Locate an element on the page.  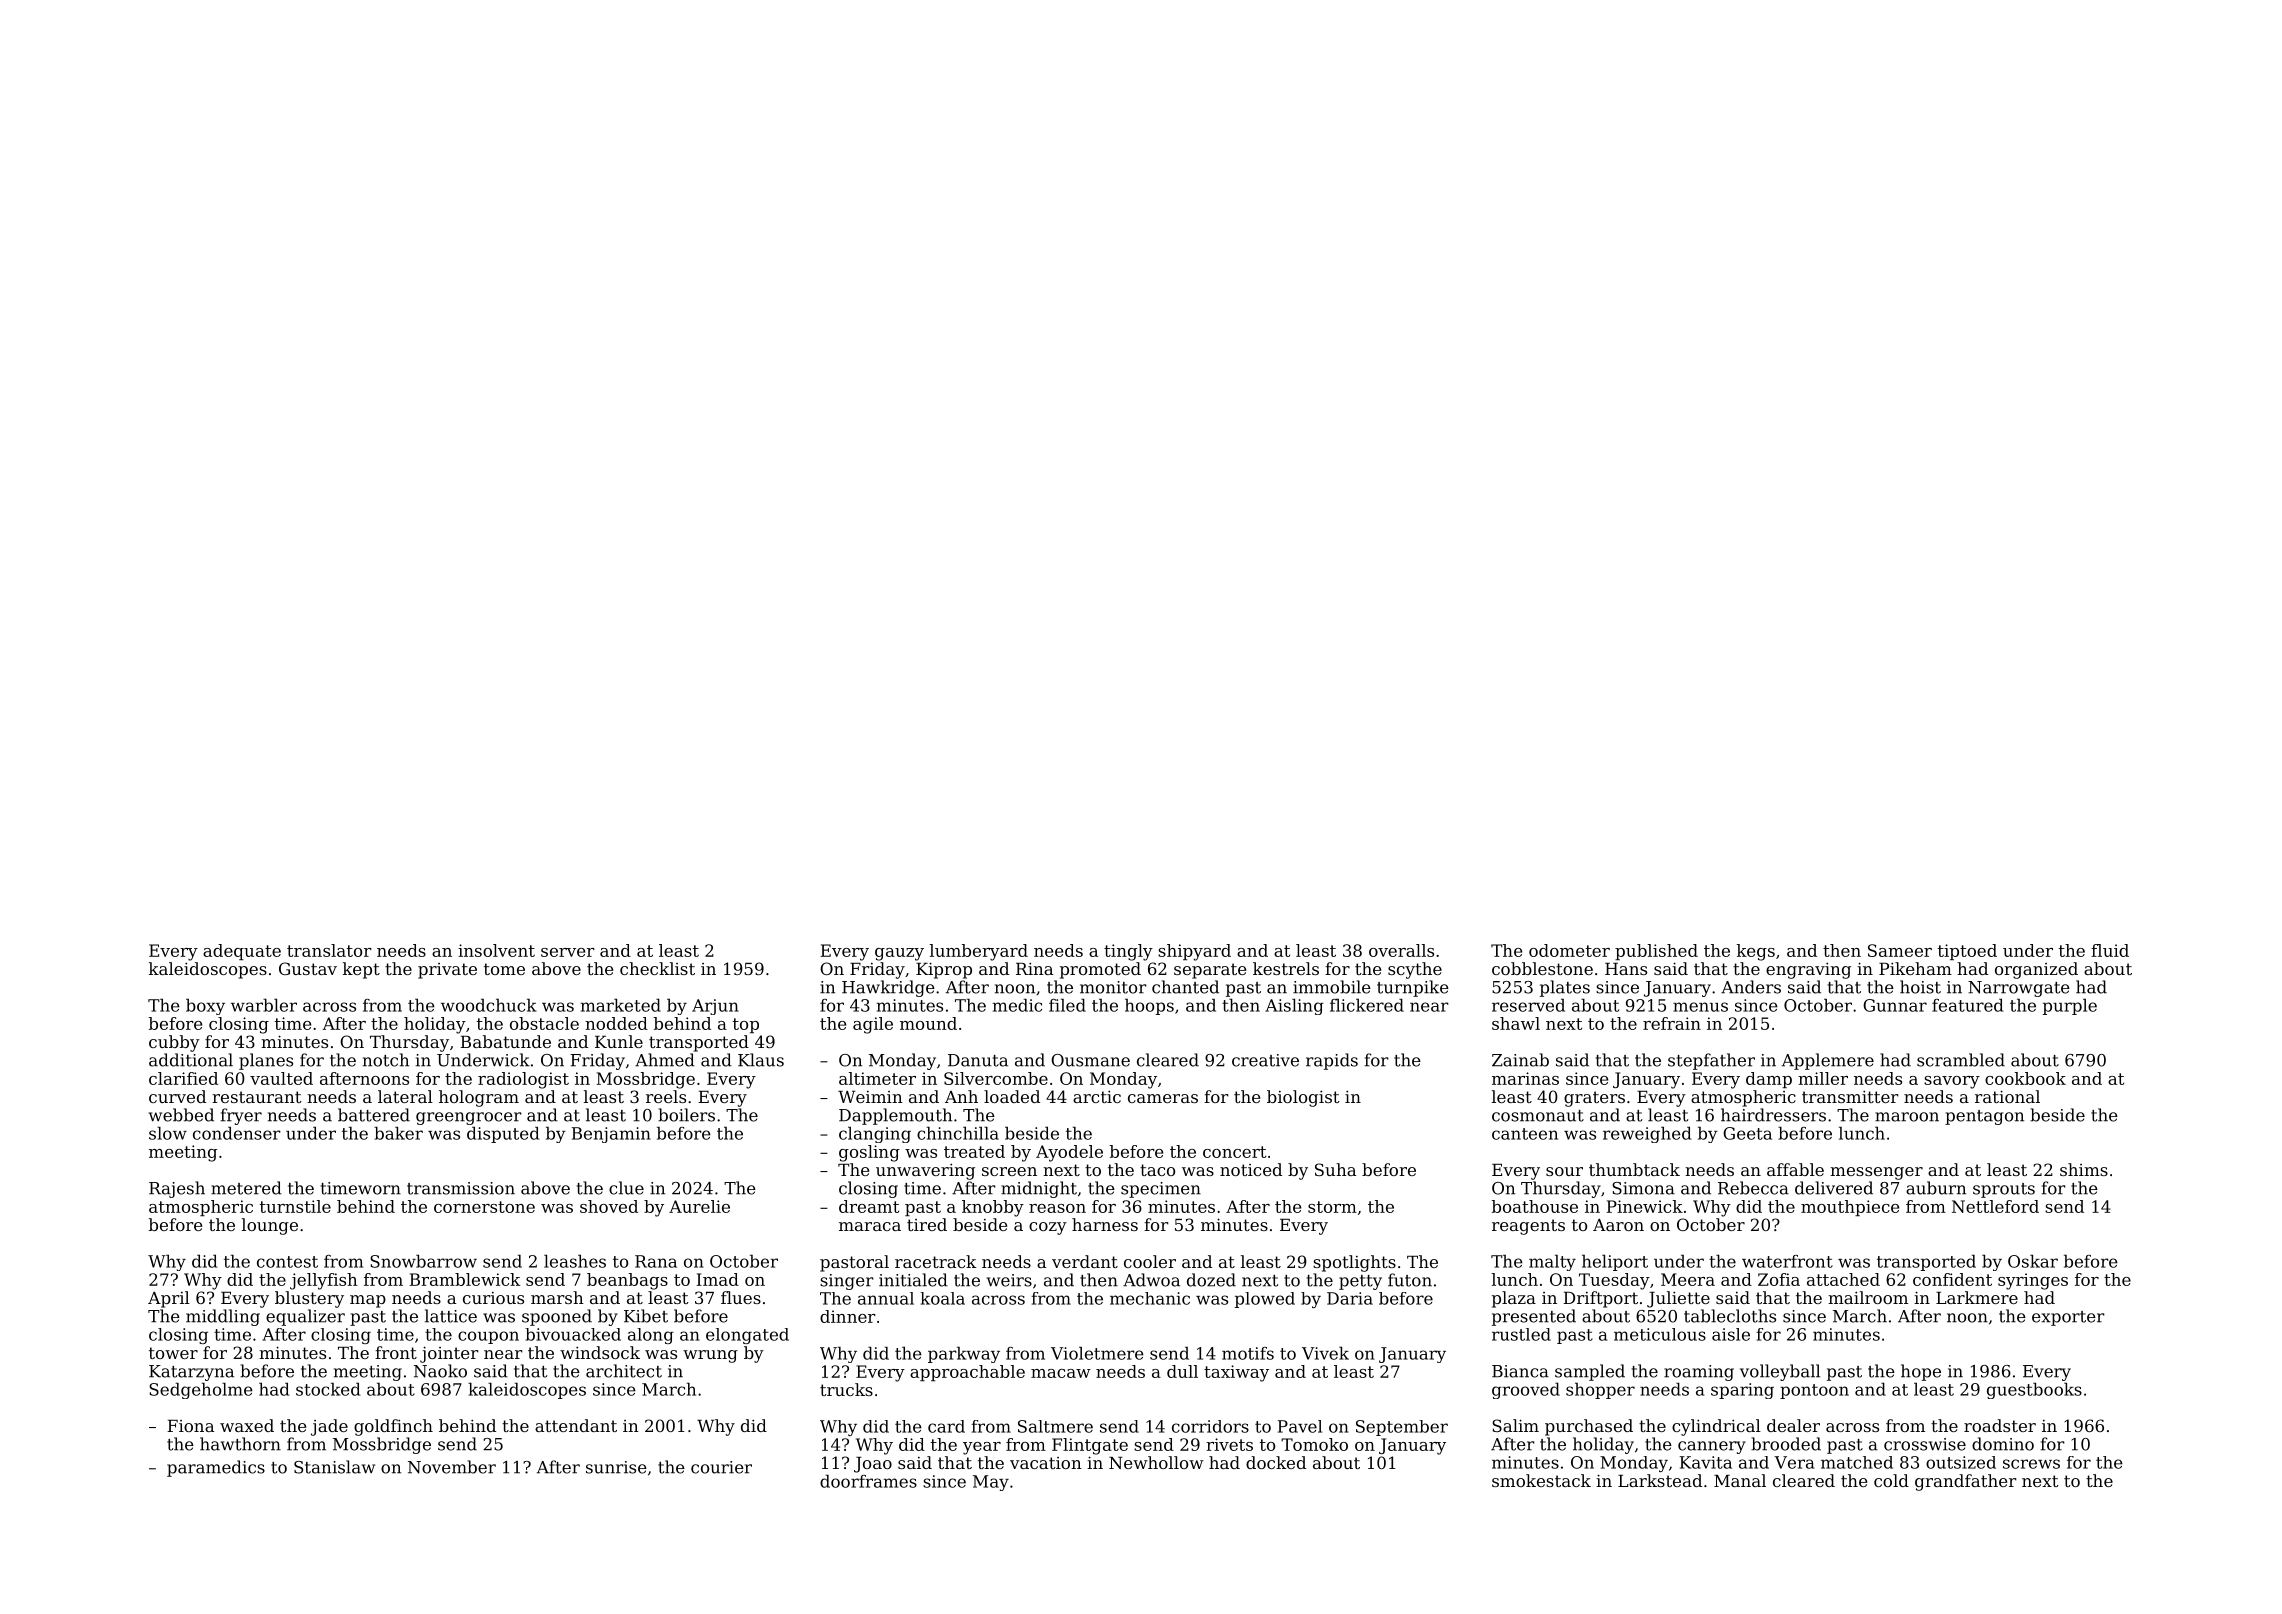
docked is located at coordinates (1276, 1462).
